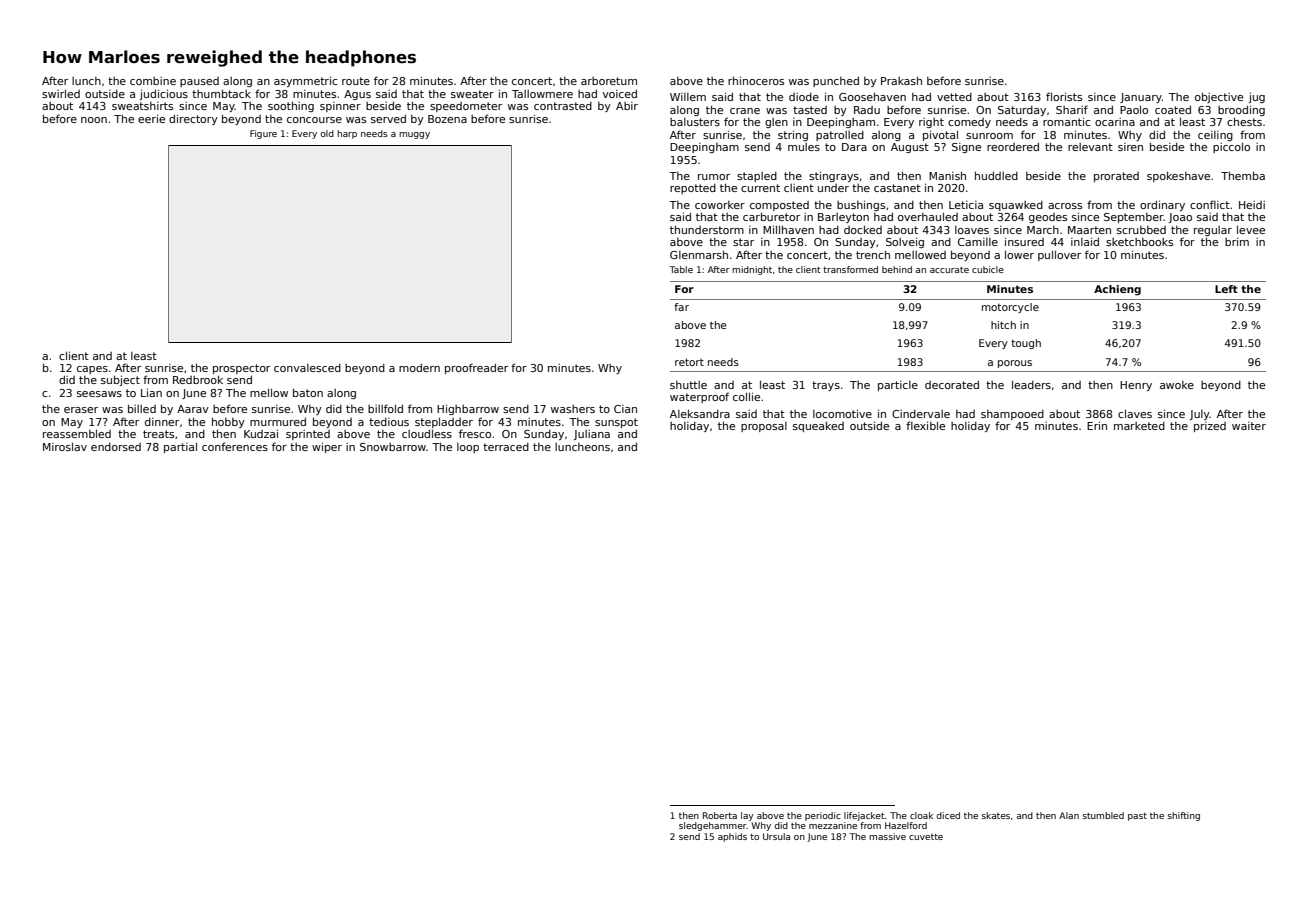  I want to click on siren, so click(1130, 147).
